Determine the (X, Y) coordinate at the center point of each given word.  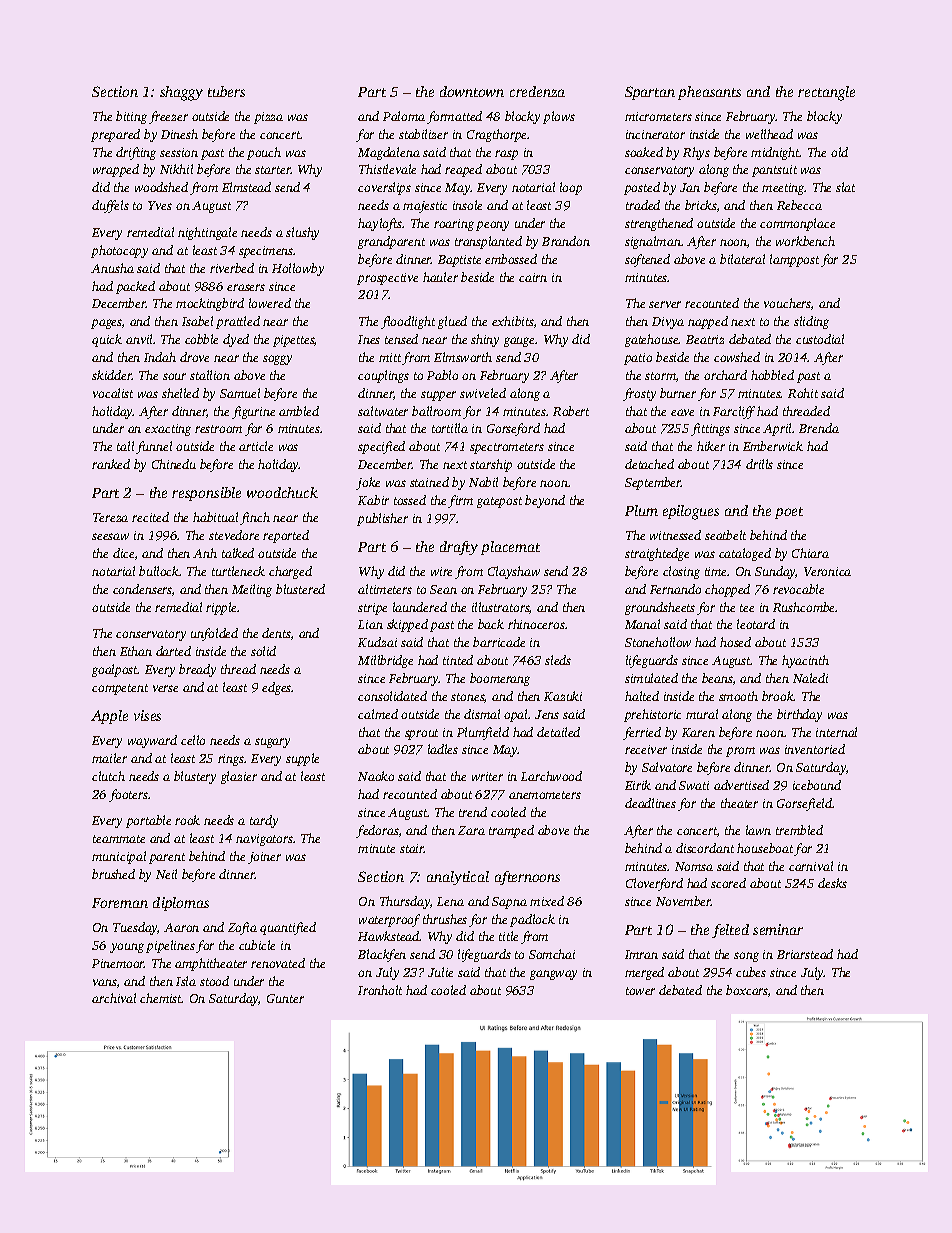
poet (789, 513)
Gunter (285, 998)
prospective (387, 279)
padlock (532, 920)
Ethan (136, 651)
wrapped (116, 170)
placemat (510, 548)
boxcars (747, 990)
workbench (805, 241)
